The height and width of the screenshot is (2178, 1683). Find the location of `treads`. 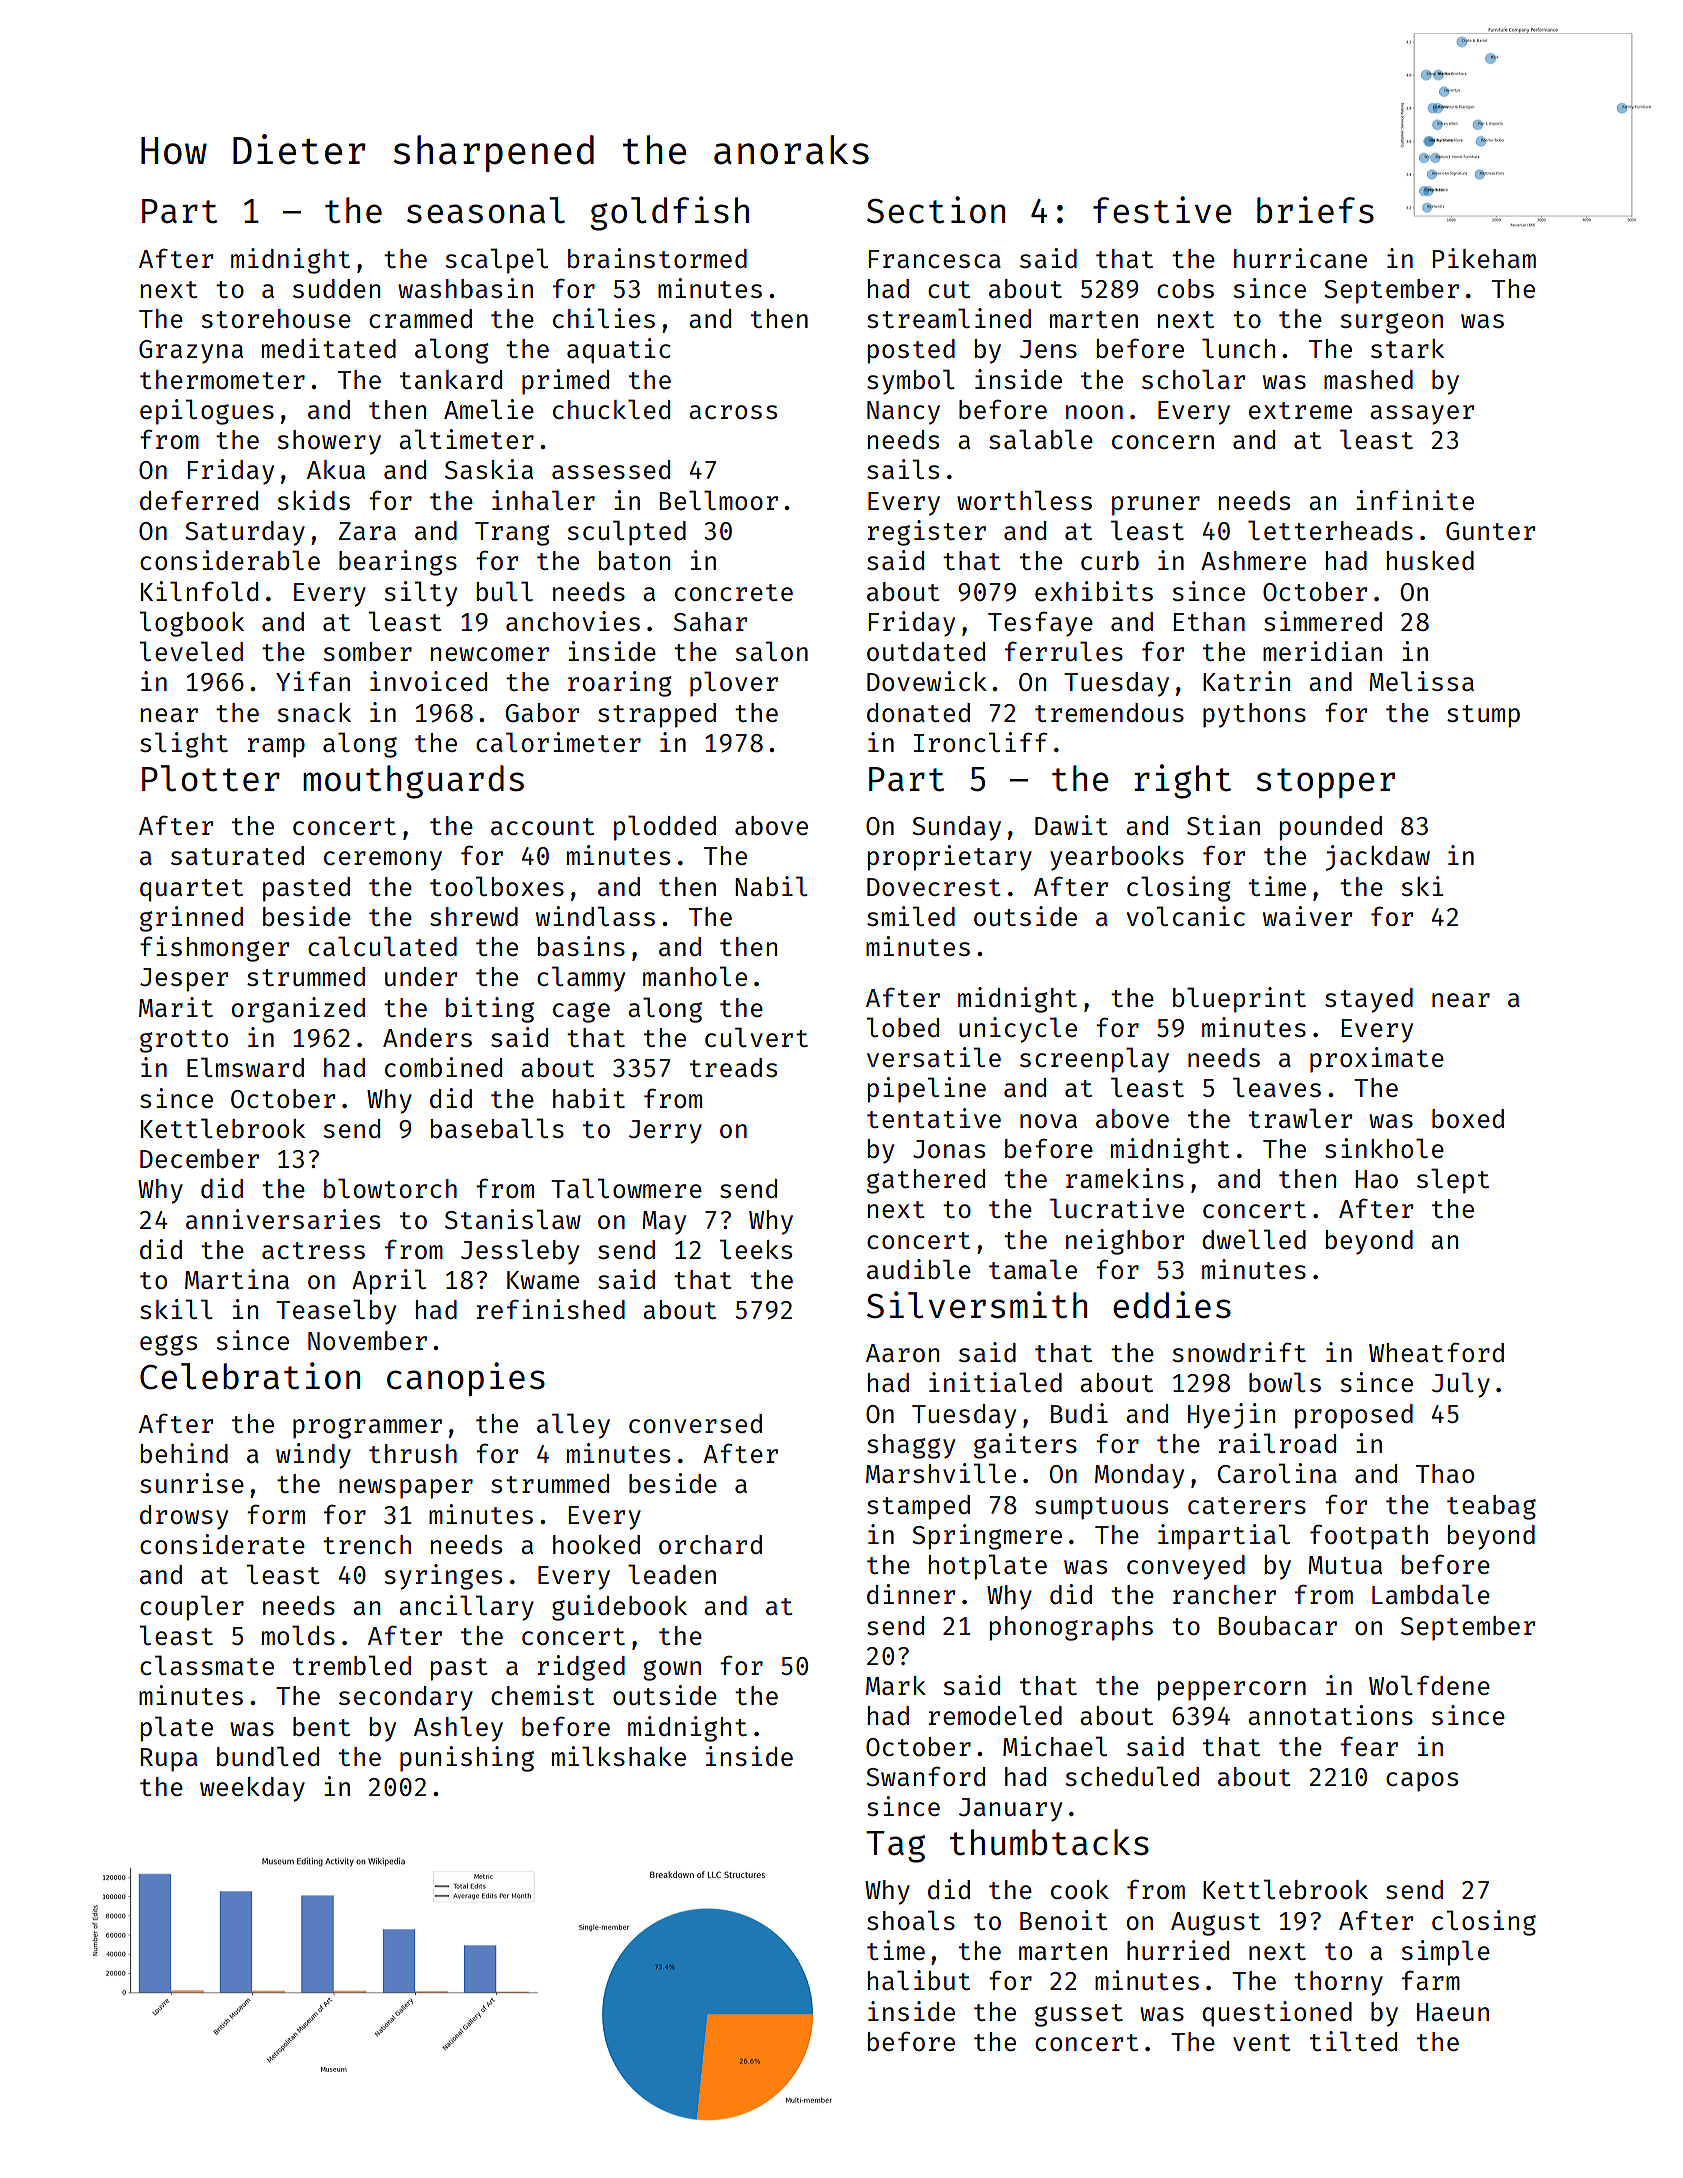

treads is located at coordinates (733, 1067).
